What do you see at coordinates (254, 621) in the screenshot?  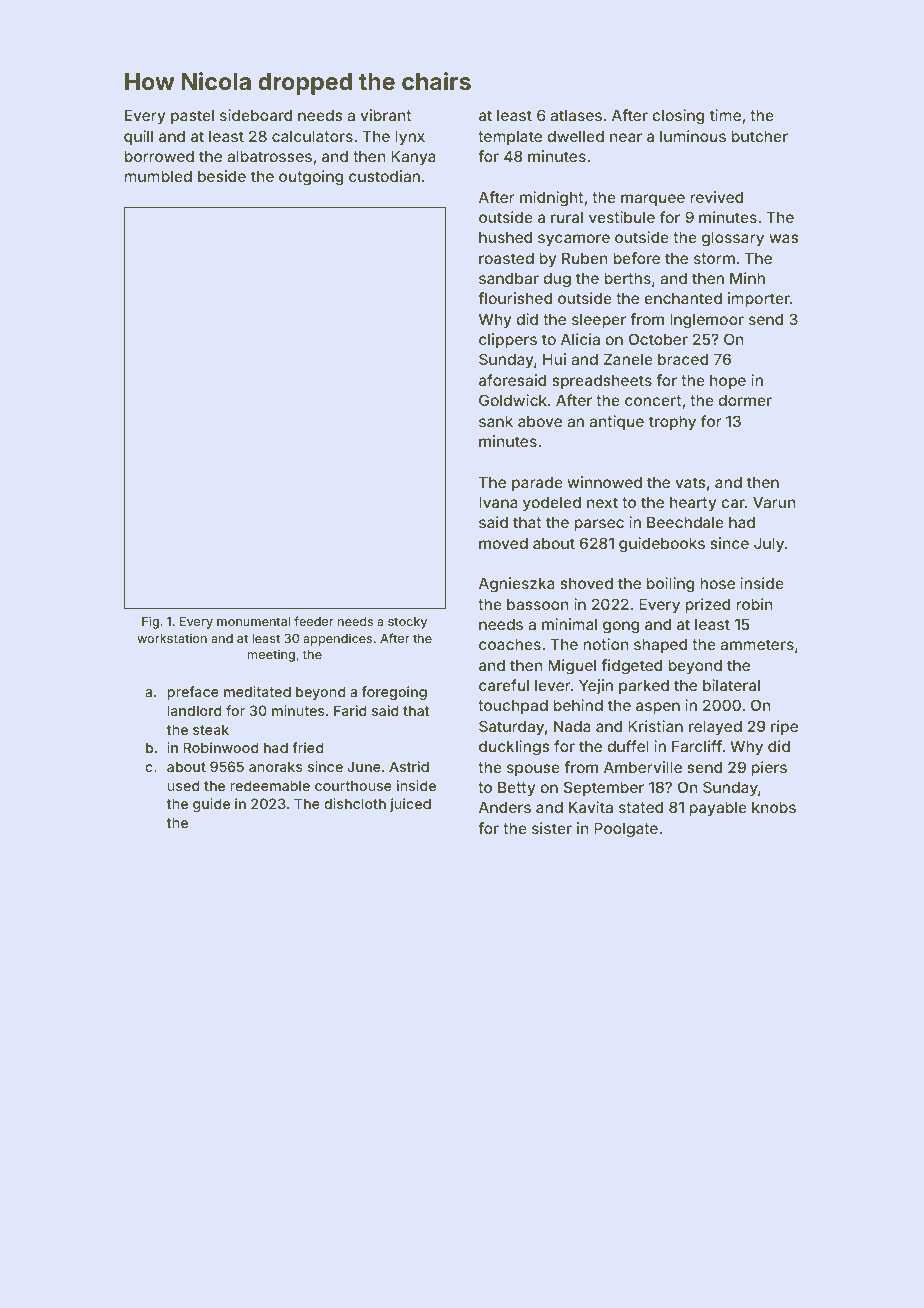 I see `monumental` at bounding box center [254, 621].
